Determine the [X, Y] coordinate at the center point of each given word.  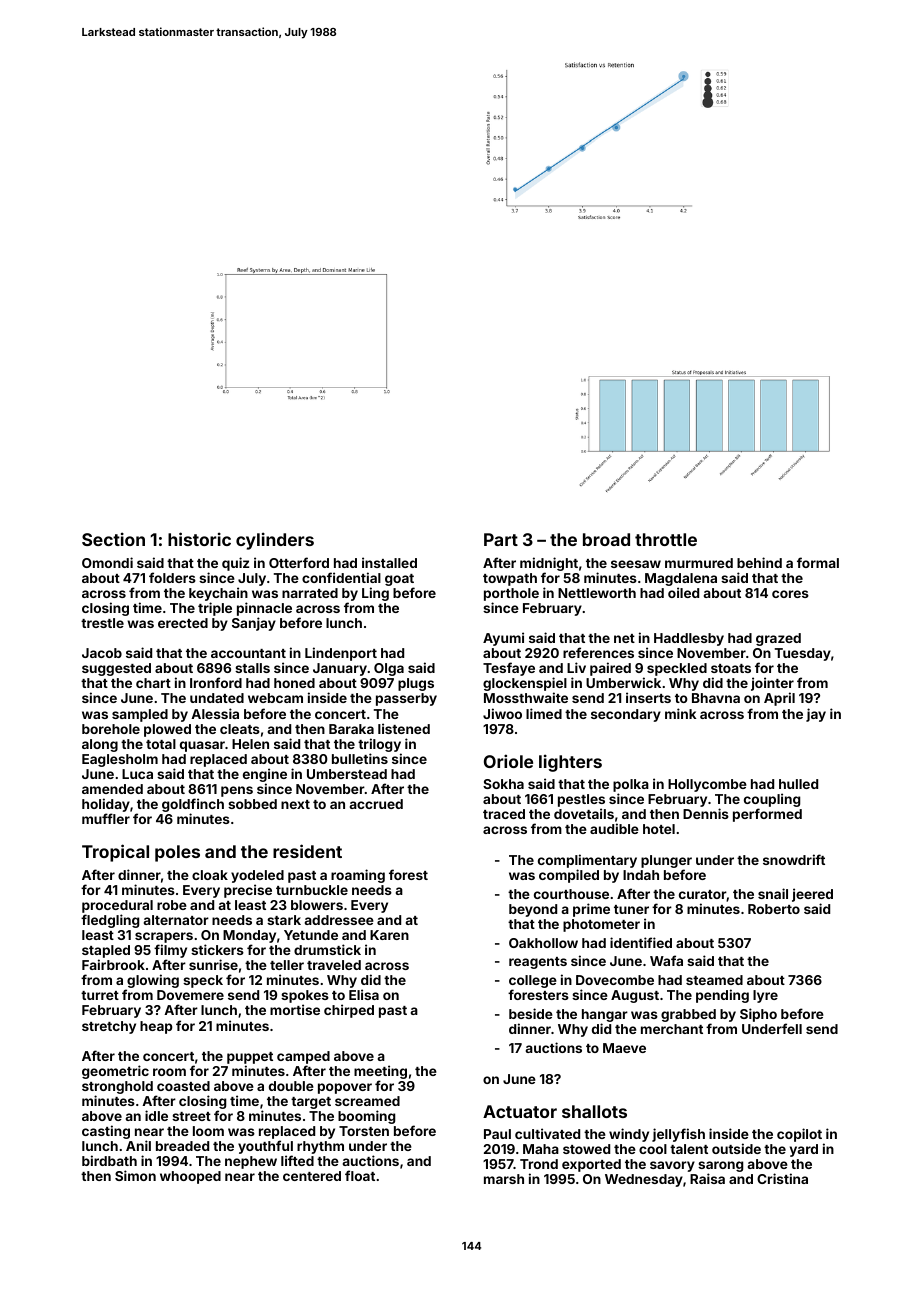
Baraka [351, 729]
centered [312, 1176]
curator [703, 895]
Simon [135, 1175]
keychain [218, 594]
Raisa [707, 1178]
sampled [140, 715]
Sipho [758, 1015]
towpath [510, 579]
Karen [389, 935]
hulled [798, 784]
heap [156, 1027]
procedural [117, 906]
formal [818, 562]
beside [531, 1013]
